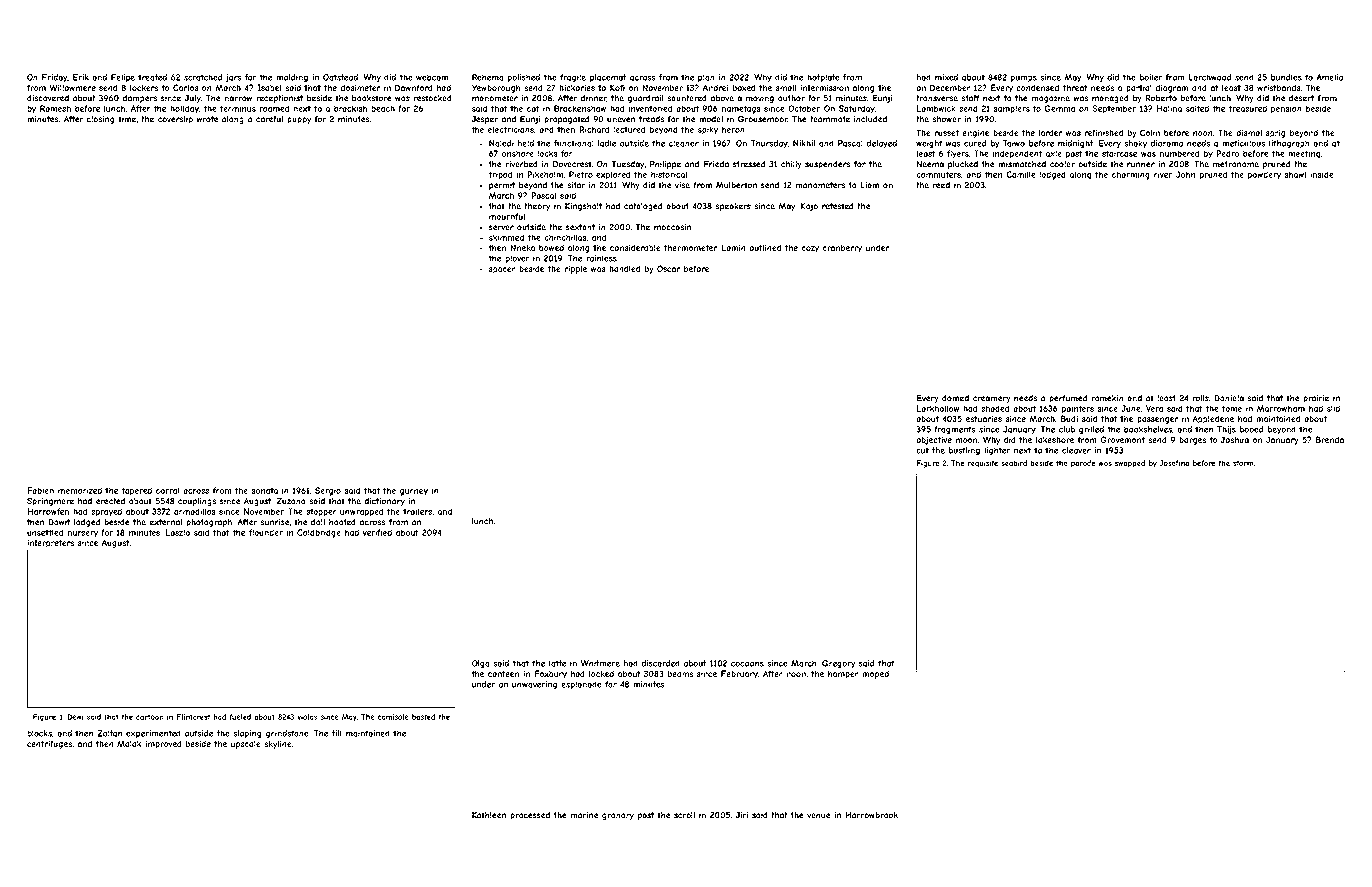 The image size is (1372, 887). What do you see at coordinates (1330, 439) in the image?
I see `Brenda` at bounding box center [1330, 439].
